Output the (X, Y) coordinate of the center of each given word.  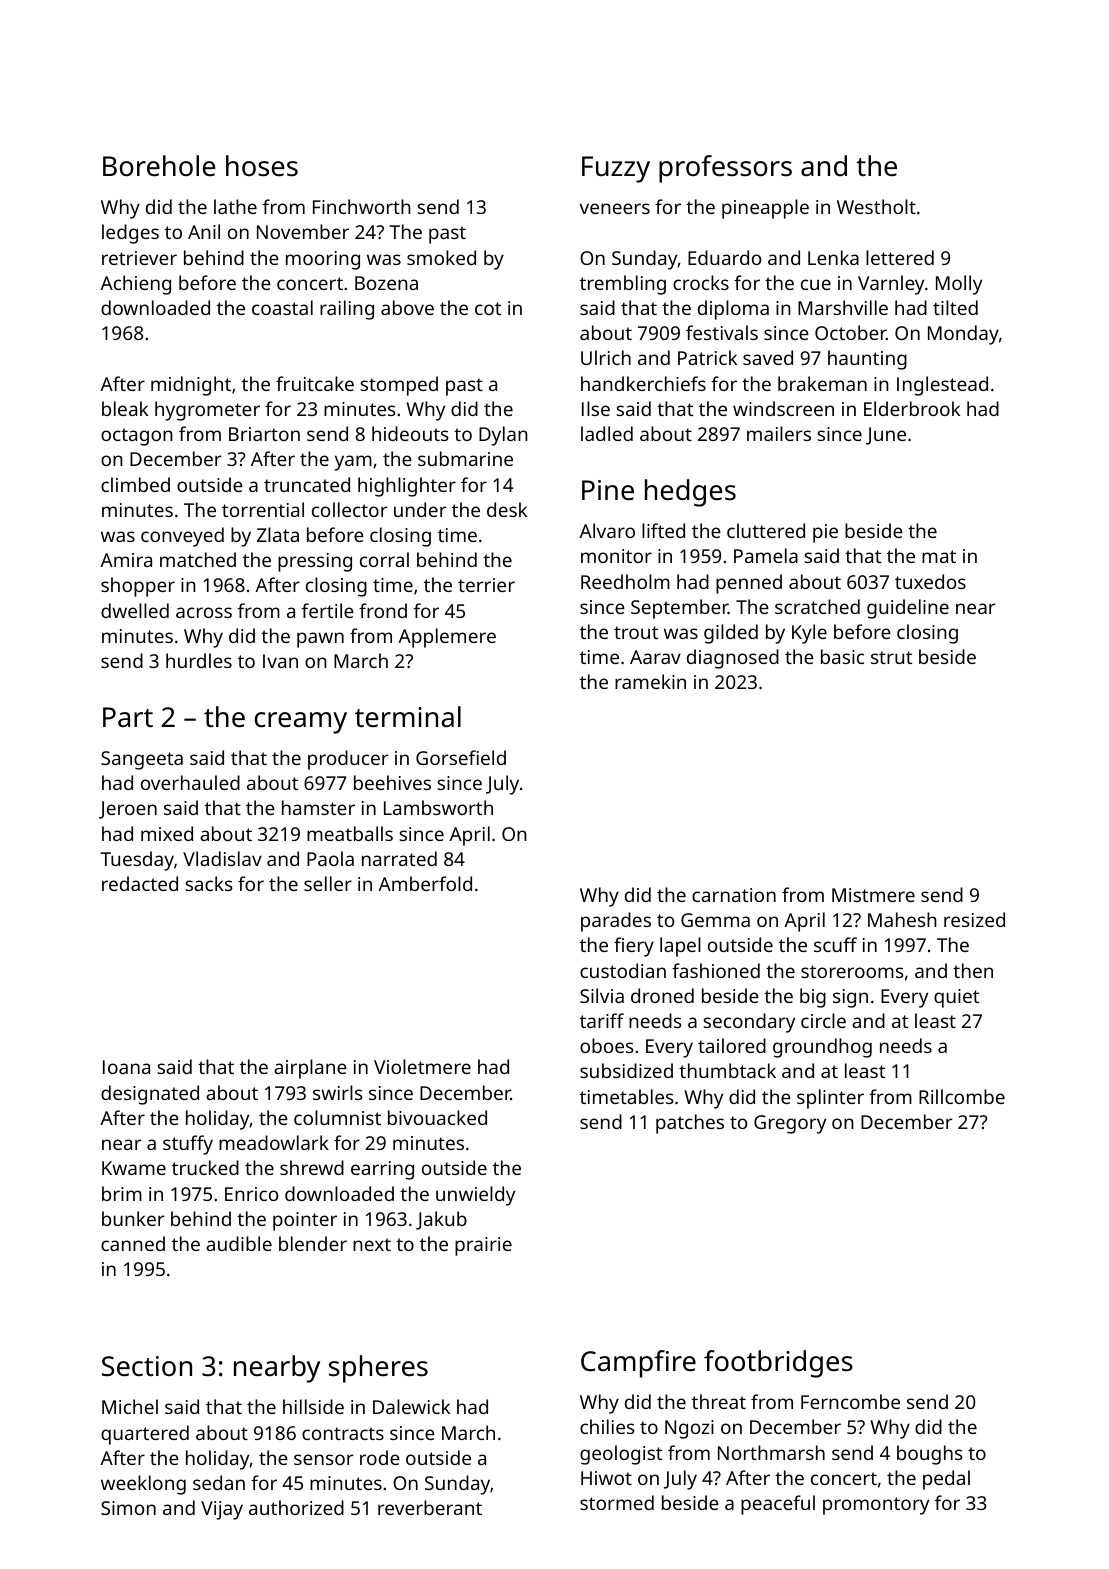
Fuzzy (616, 169)
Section (147, 1366)
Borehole (159, 165)
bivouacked (437, 1117)
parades (616, 922)
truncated (307, 484)
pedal (946, 1480)
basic (842, 656)
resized (974, 919)
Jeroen (128, 810)
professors (725, 169)
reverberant (430, 1507)
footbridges (778, 1364)
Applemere (447, 638)
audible (239, 1243)
